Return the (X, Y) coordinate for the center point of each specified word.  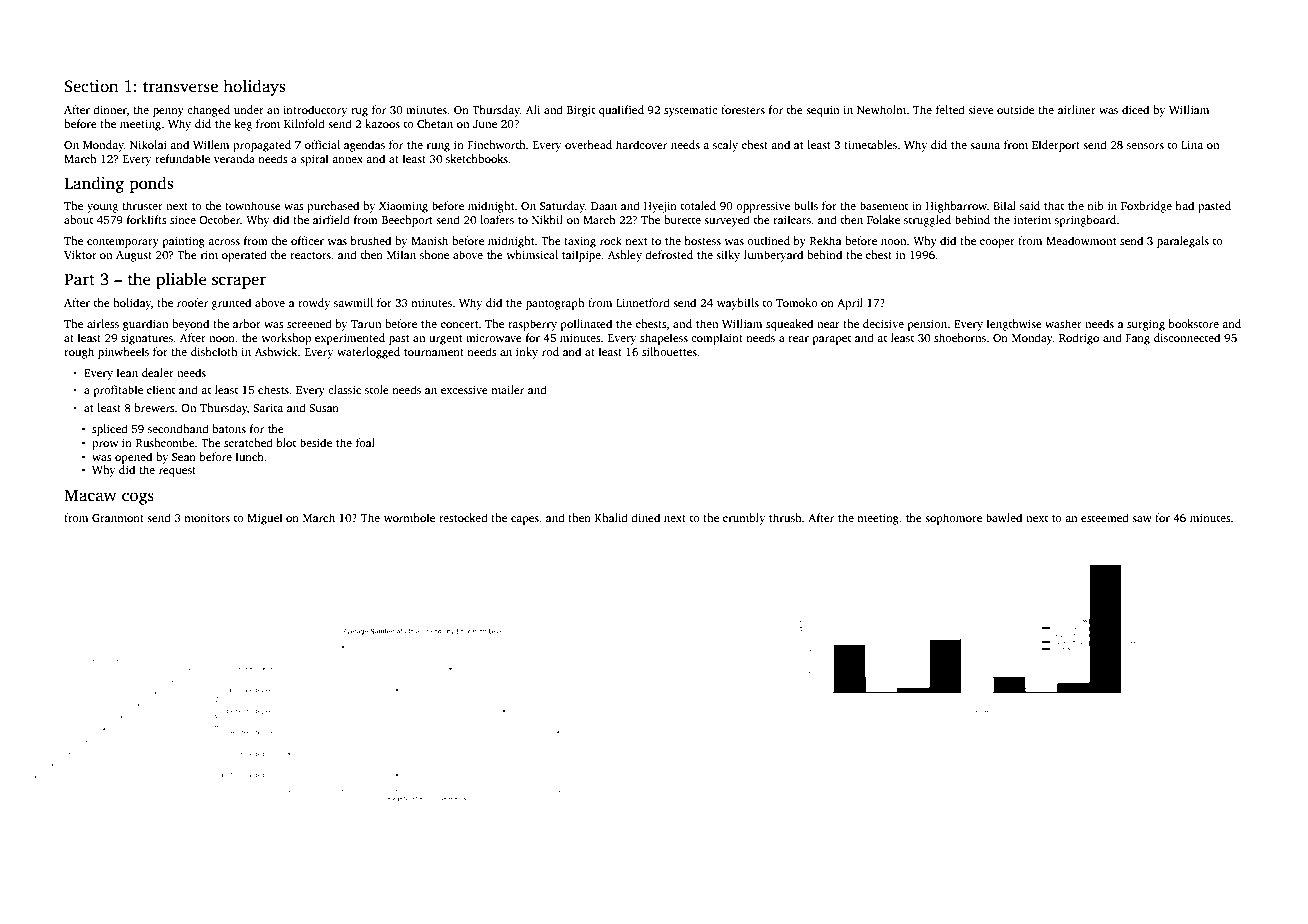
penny (168, 112)
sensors (1145, 146)
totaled (698, 205)
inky (527, 353)
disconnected (1187, 337)
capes (525, 520)
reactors (310, 255)
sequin (822, 111)
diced (1135, 109)
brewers (154, 407)
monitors (207, 518)
